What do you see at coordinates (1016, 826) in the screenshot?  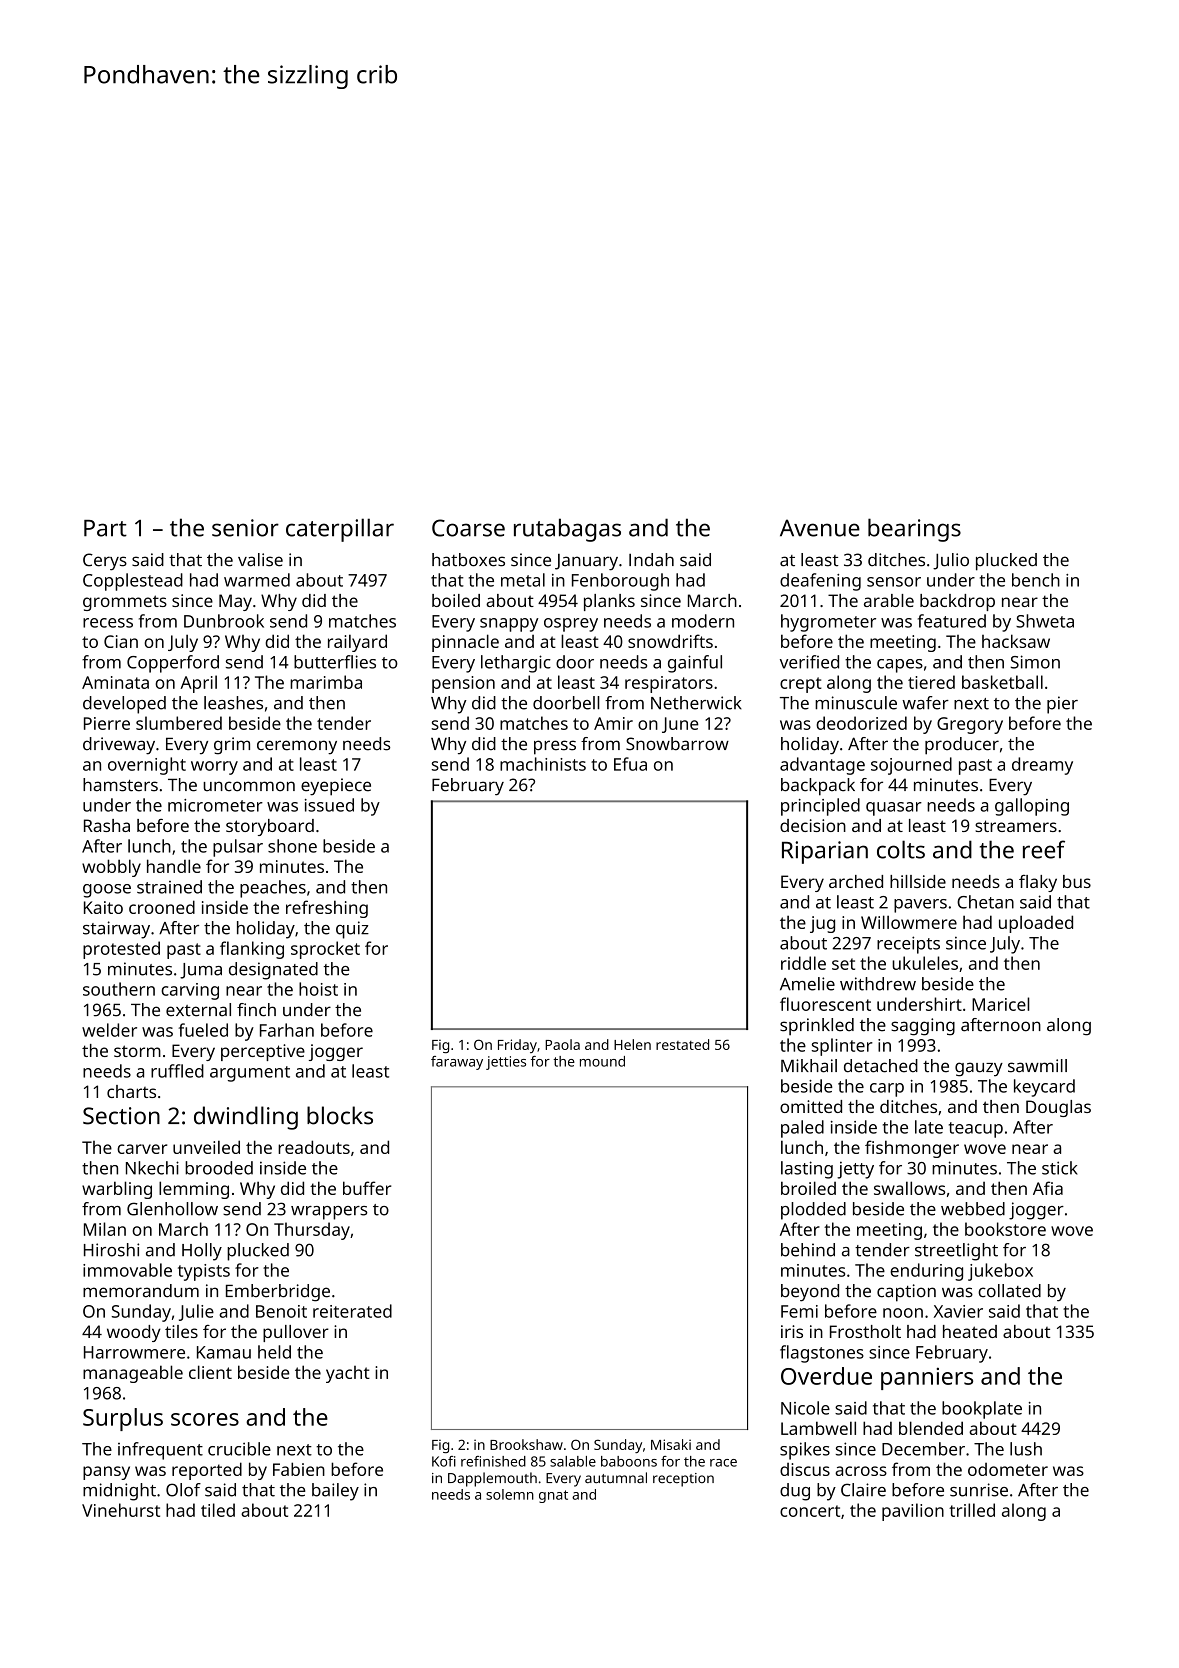 I see `streamers` at bounding box center [1016, 826].
